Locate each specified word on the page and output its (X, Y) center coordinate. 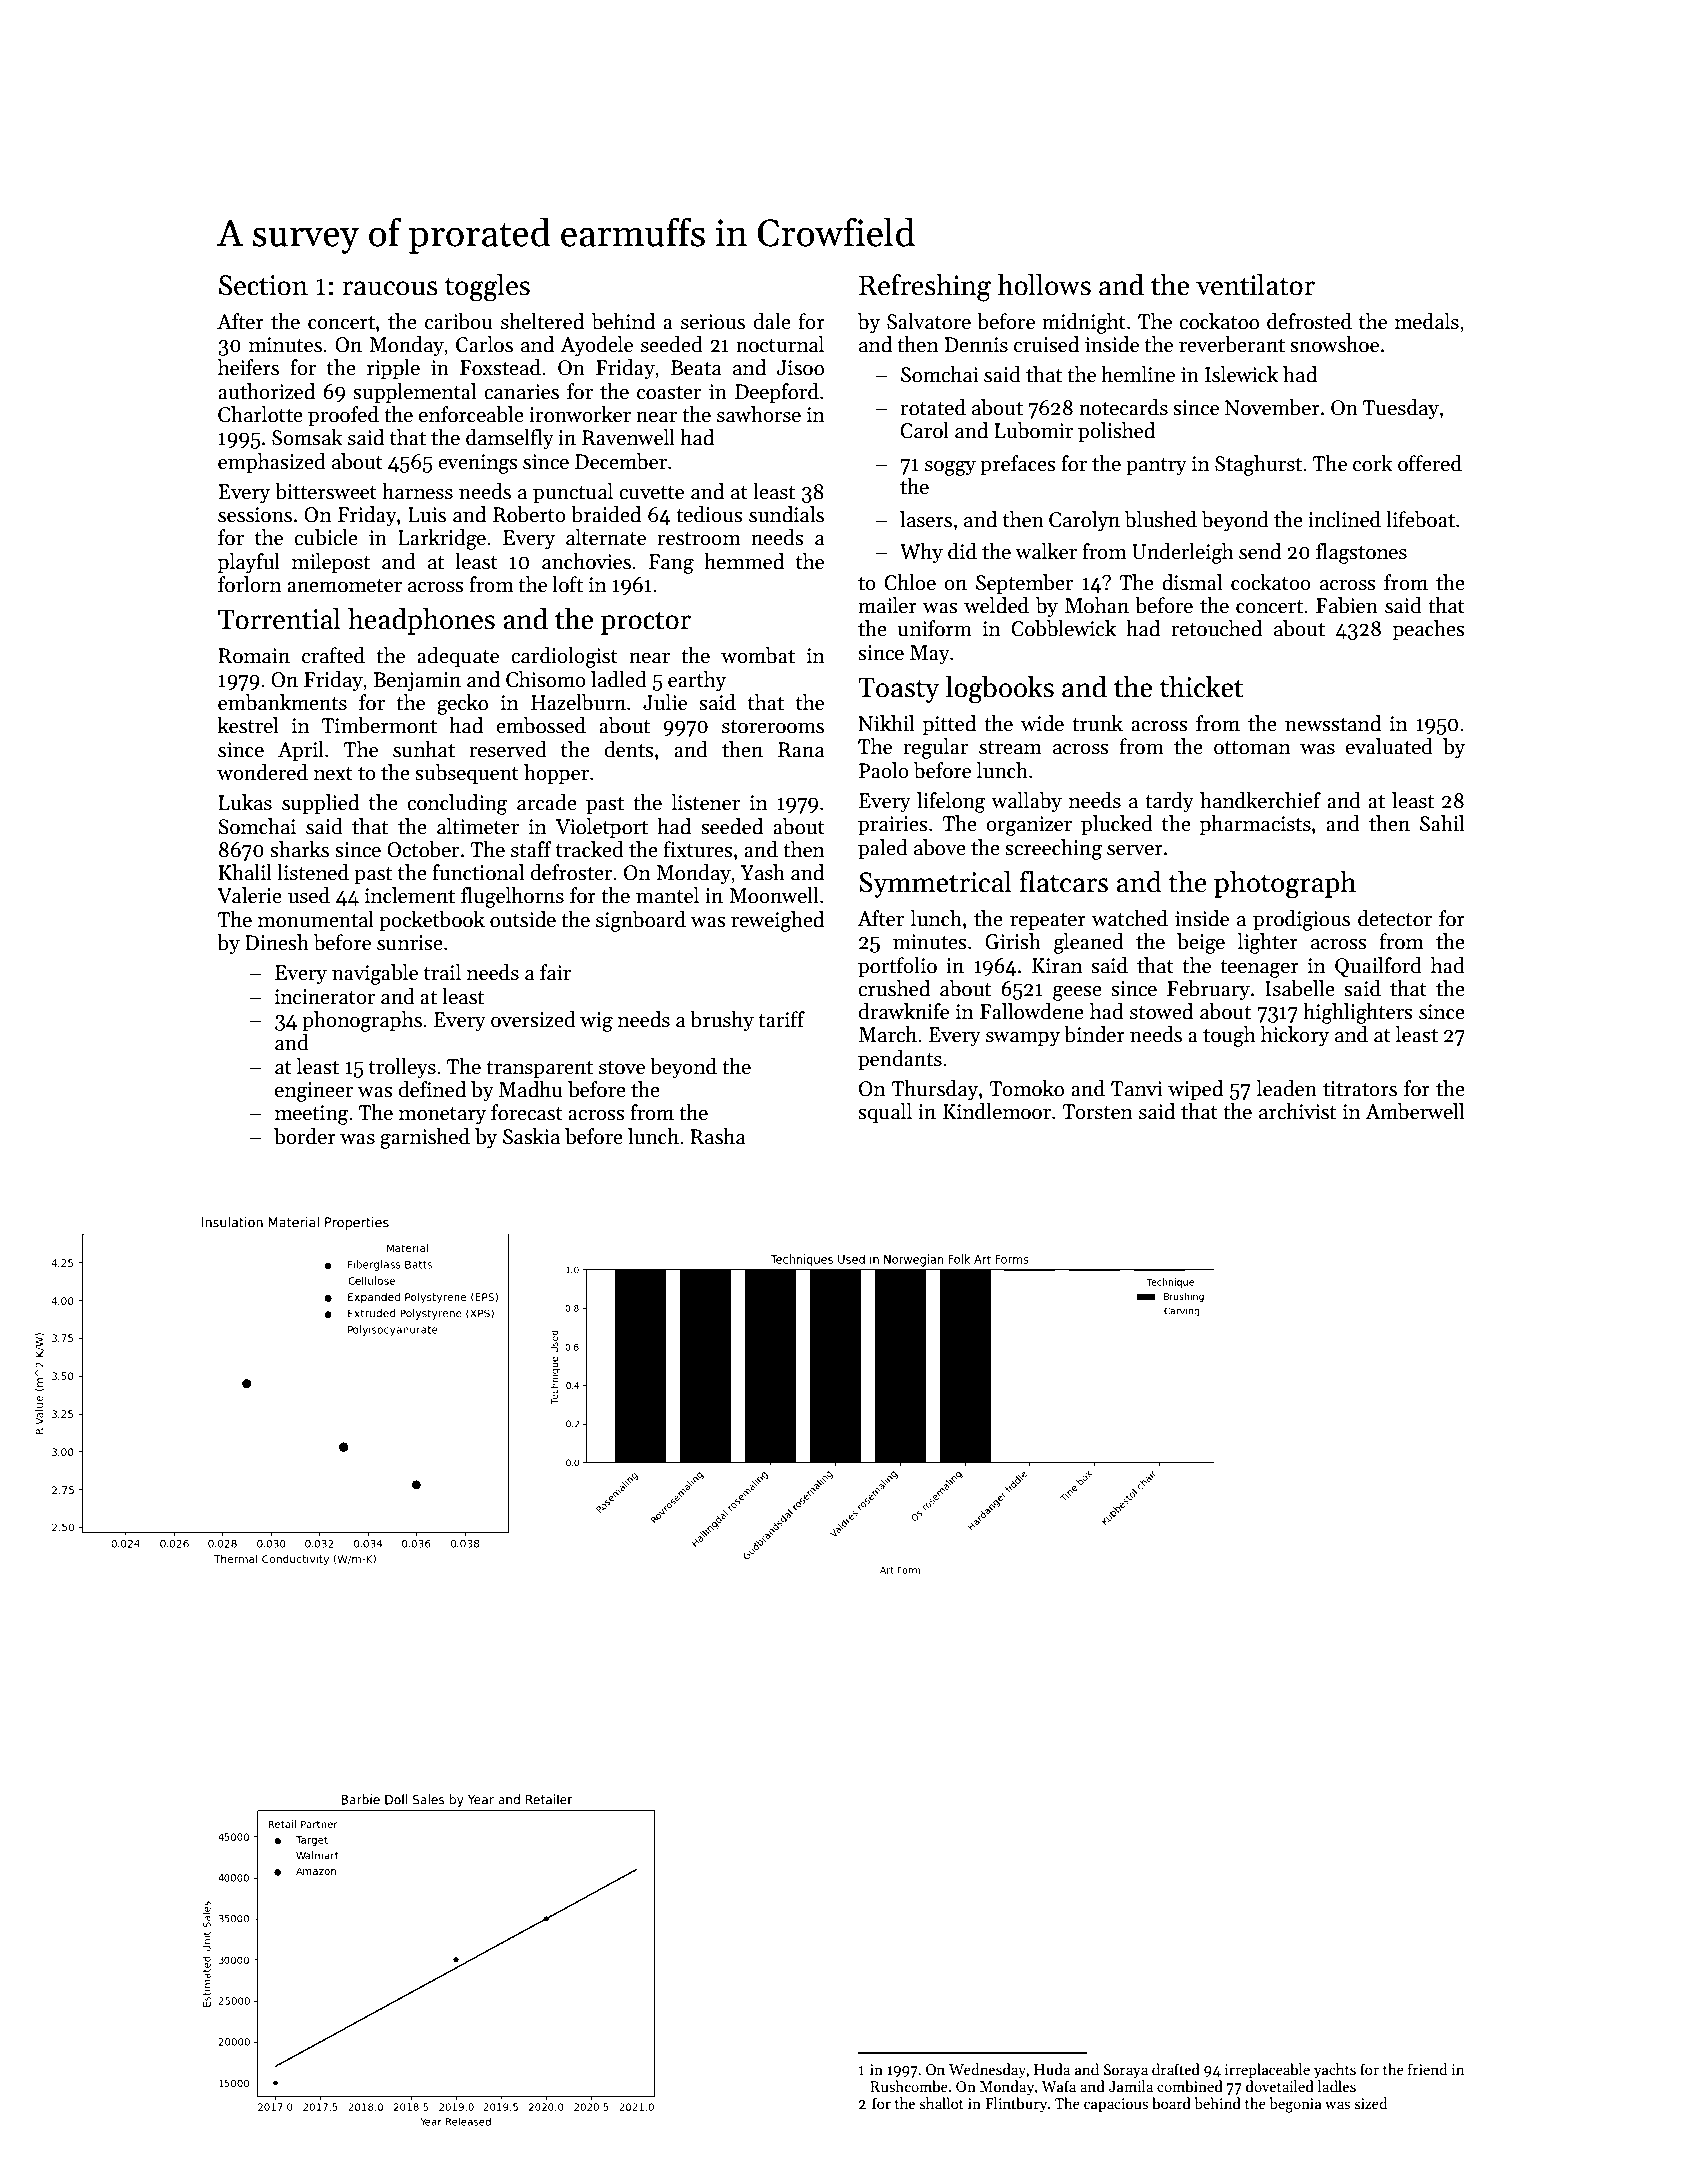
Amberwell (1414, 1111)
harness (417, 491)
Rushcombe (909, 2086)
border (305, 1136)
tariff (781, 1019)
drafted (1176, 2069)
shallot (942, 2103)
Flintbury (1016, 2104)
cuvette (651, 493)
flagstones (1361, 553)
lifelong (951, 802)
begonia (1295, 2105)
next (333, 774)
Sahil (1442, 823)
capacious (1116, 2105)
